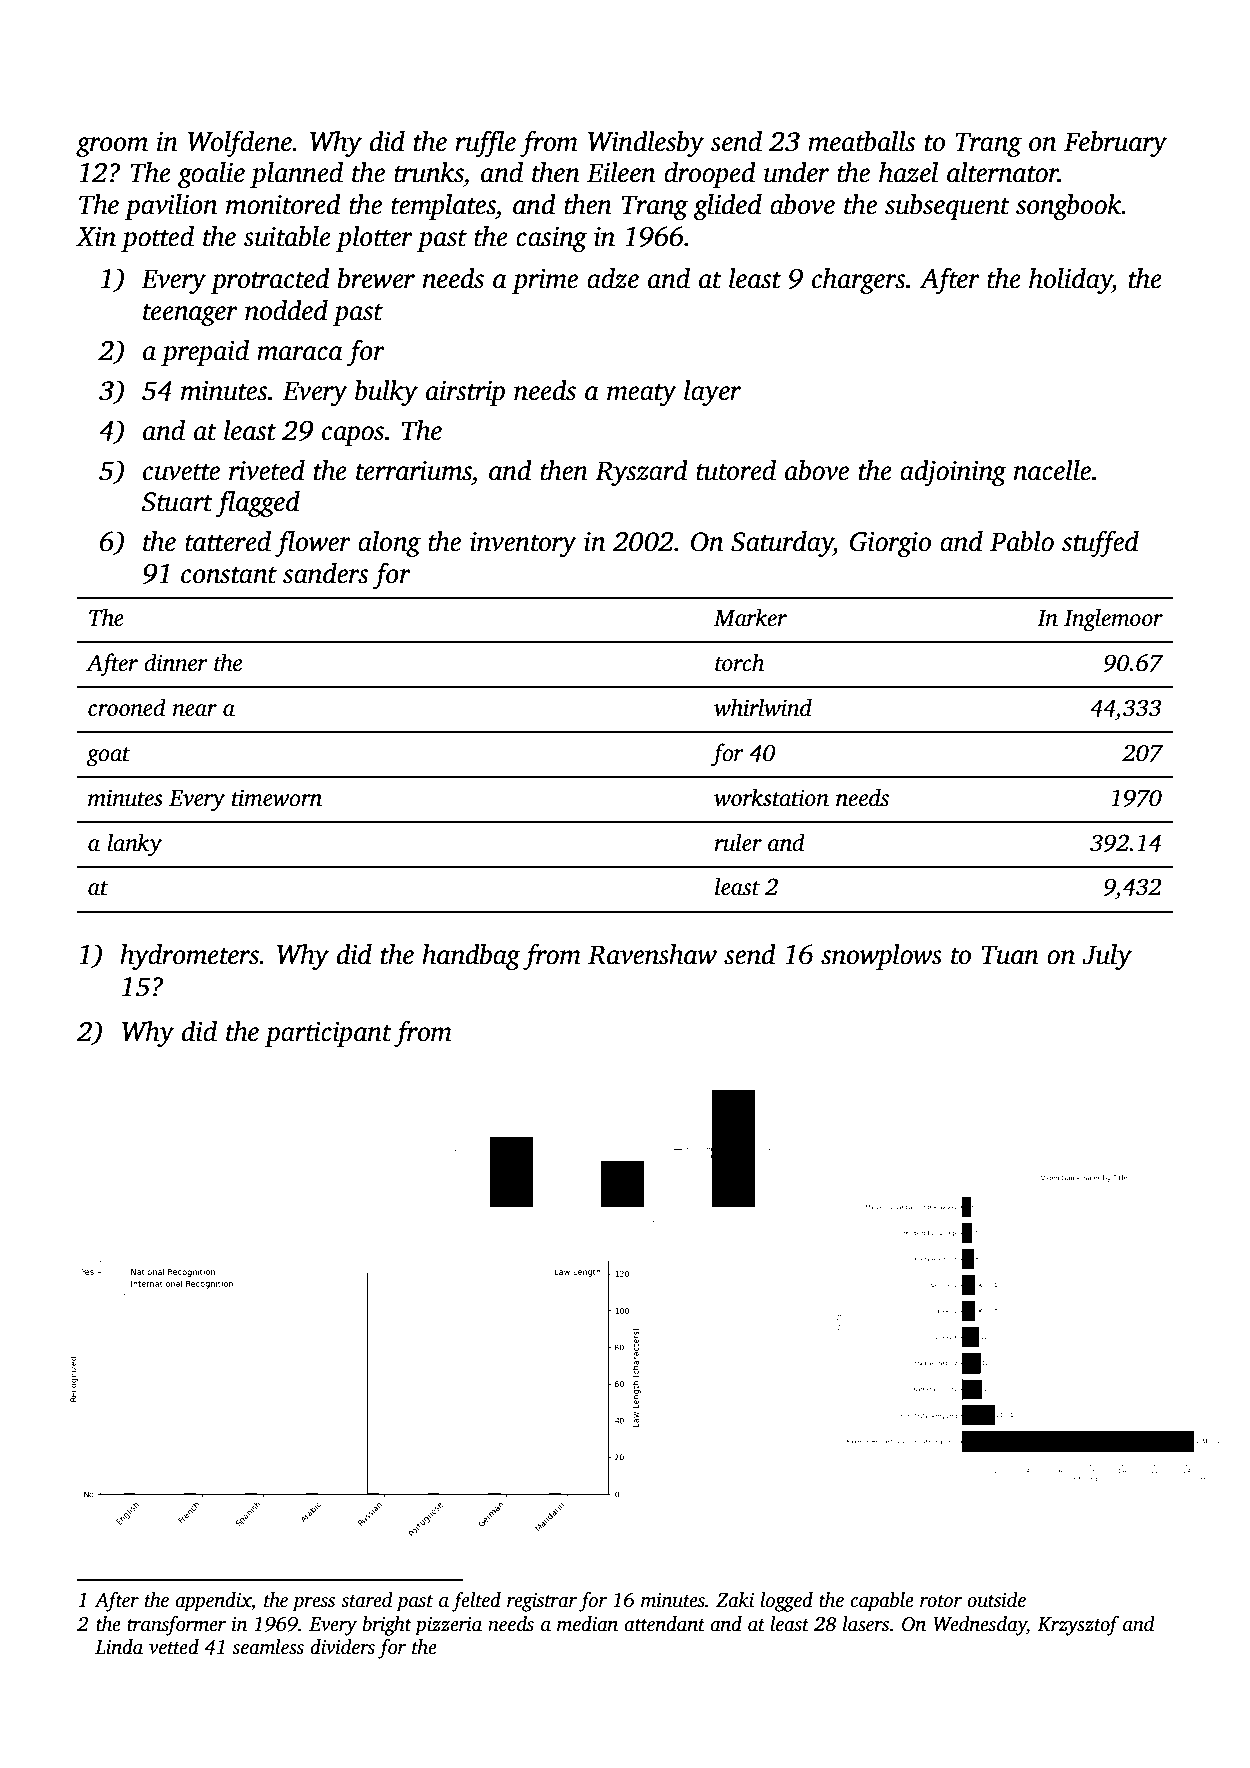  Describe the element at coordinates (328, 1034) in the image. I see `participant` at that location.
